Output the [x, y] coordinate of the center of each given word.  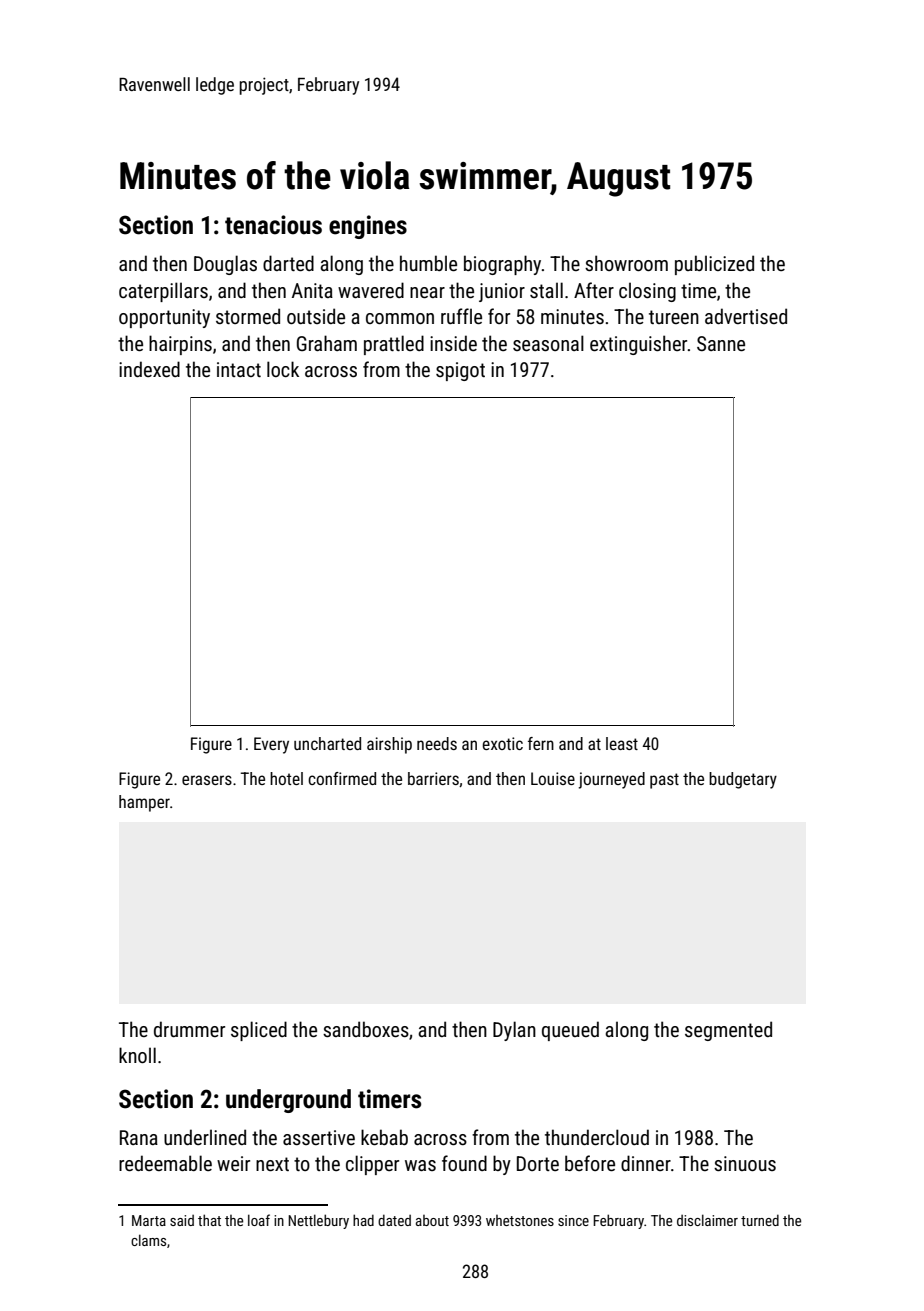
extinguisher [638, 345]
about [432, 1220]
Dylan [514, 1031]
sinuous [745, 1163]
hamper [144, 803]
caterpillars [163, 292]
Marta [149, 1220]
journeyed [612, 780]
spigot [460, 371]
